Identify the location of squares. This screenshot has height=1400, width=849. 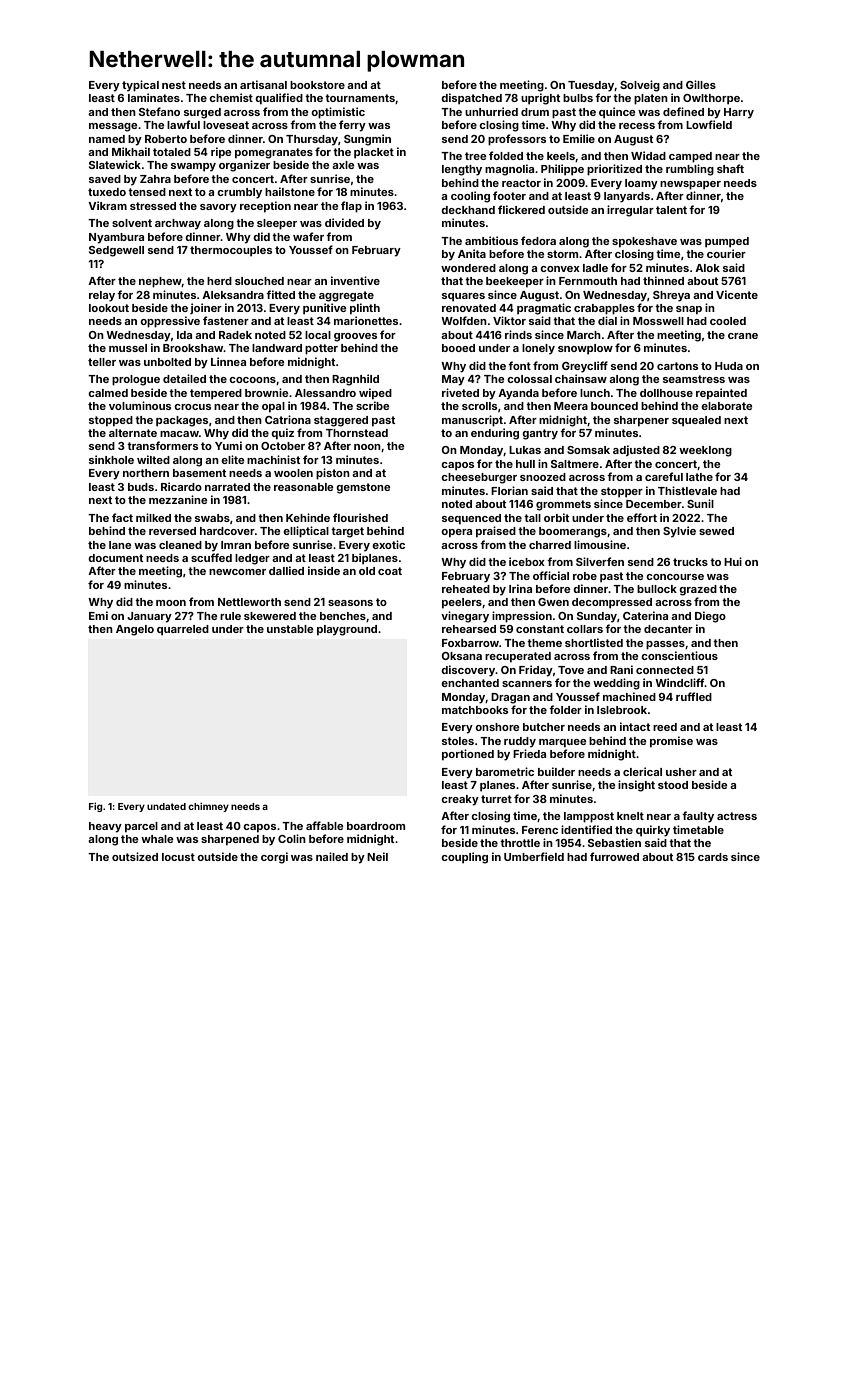
(463, 297).
